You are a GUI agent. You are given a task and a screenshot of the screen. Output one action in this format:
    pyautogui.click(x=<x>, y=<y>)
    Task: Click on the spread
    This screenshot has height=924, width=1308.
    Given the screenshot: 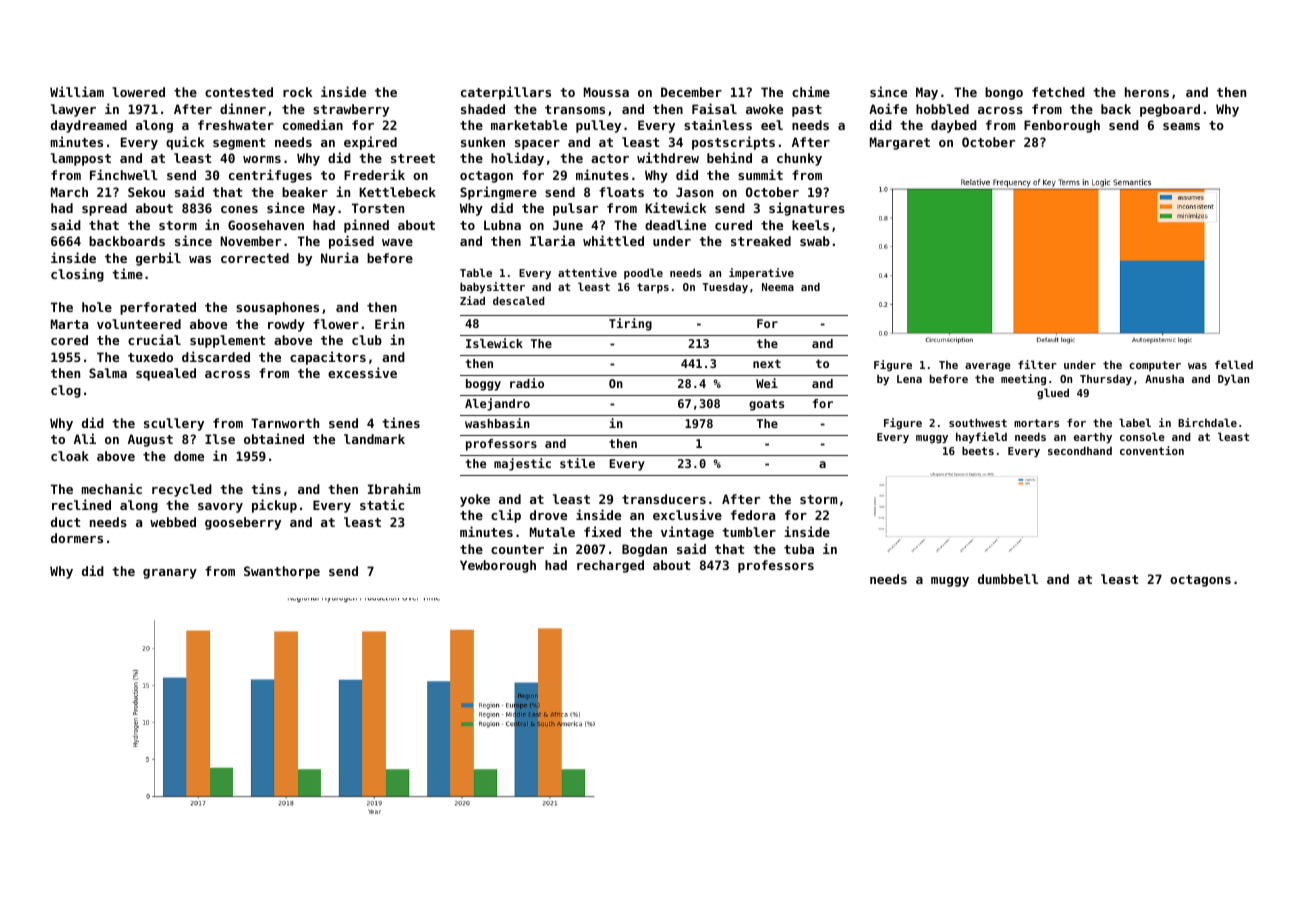 What is the action you would take?
    pyautogui.click(x=104, y=209)
